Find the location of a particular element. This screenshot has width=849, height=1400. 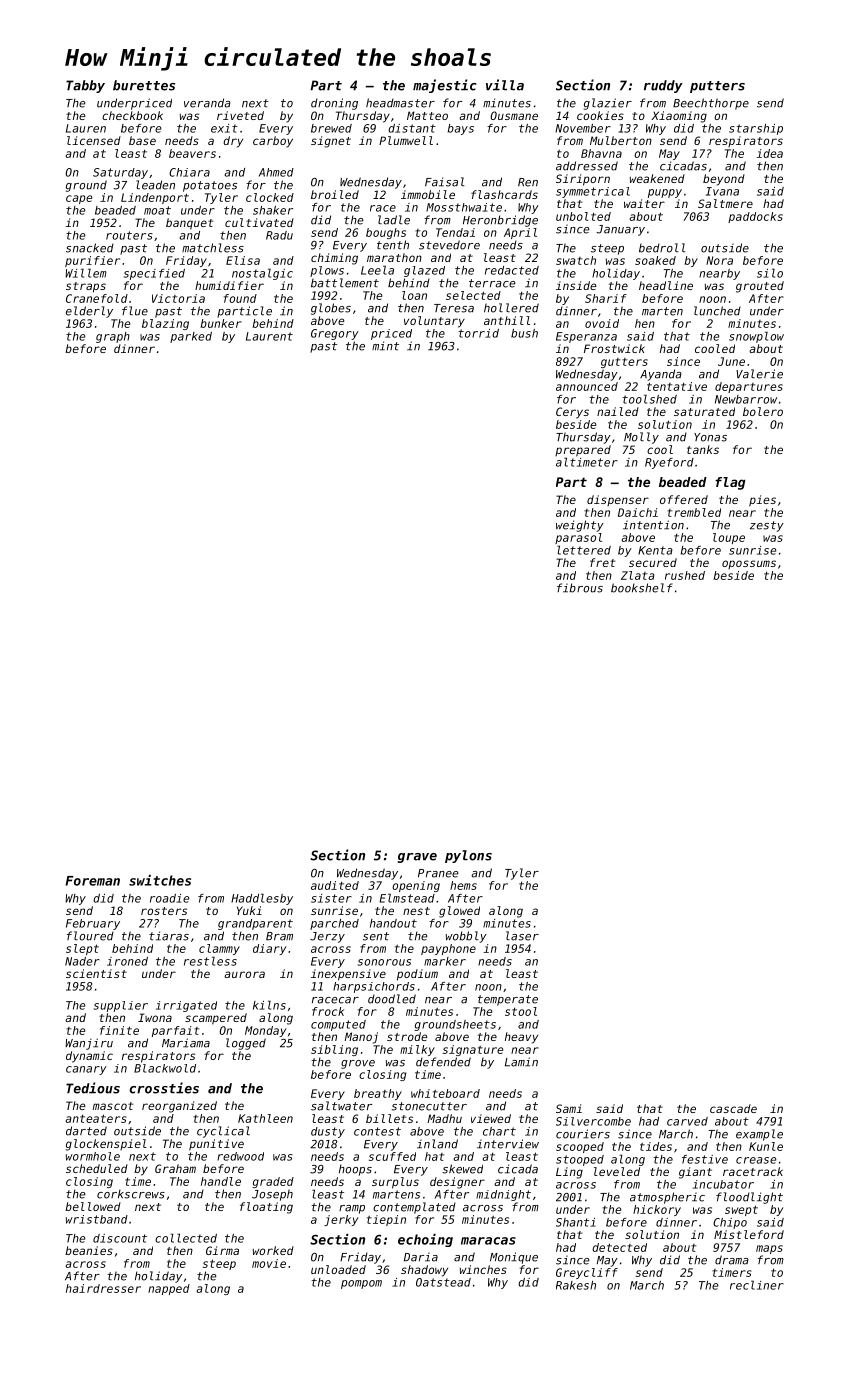

parked is located at coordinates (191, 337).
